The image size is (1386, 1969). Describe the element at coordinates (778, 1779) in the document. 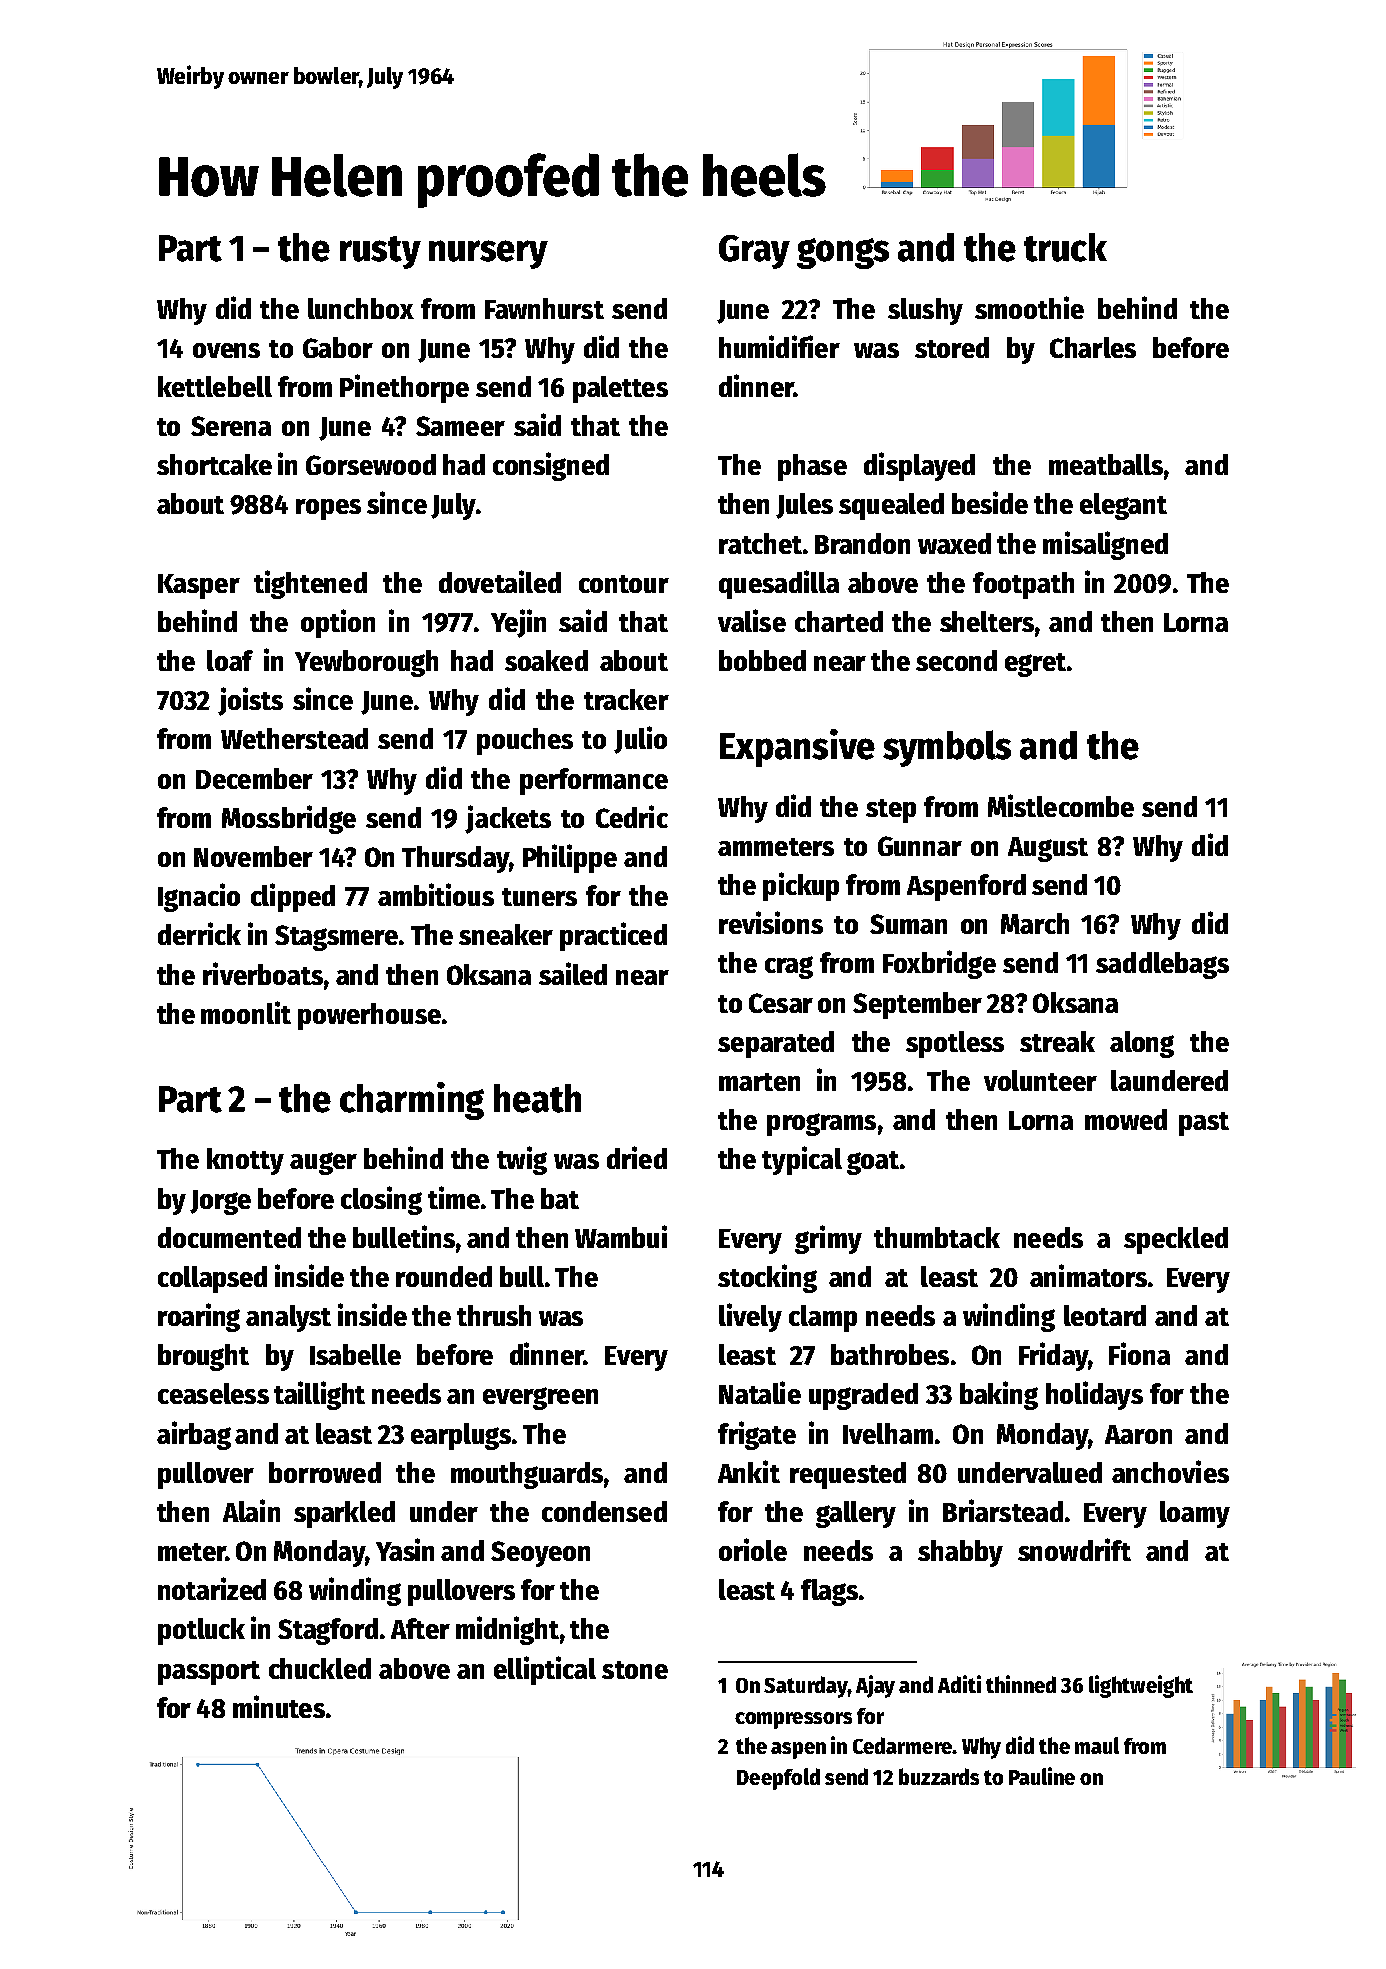

I see `Deepfold` at that location.
